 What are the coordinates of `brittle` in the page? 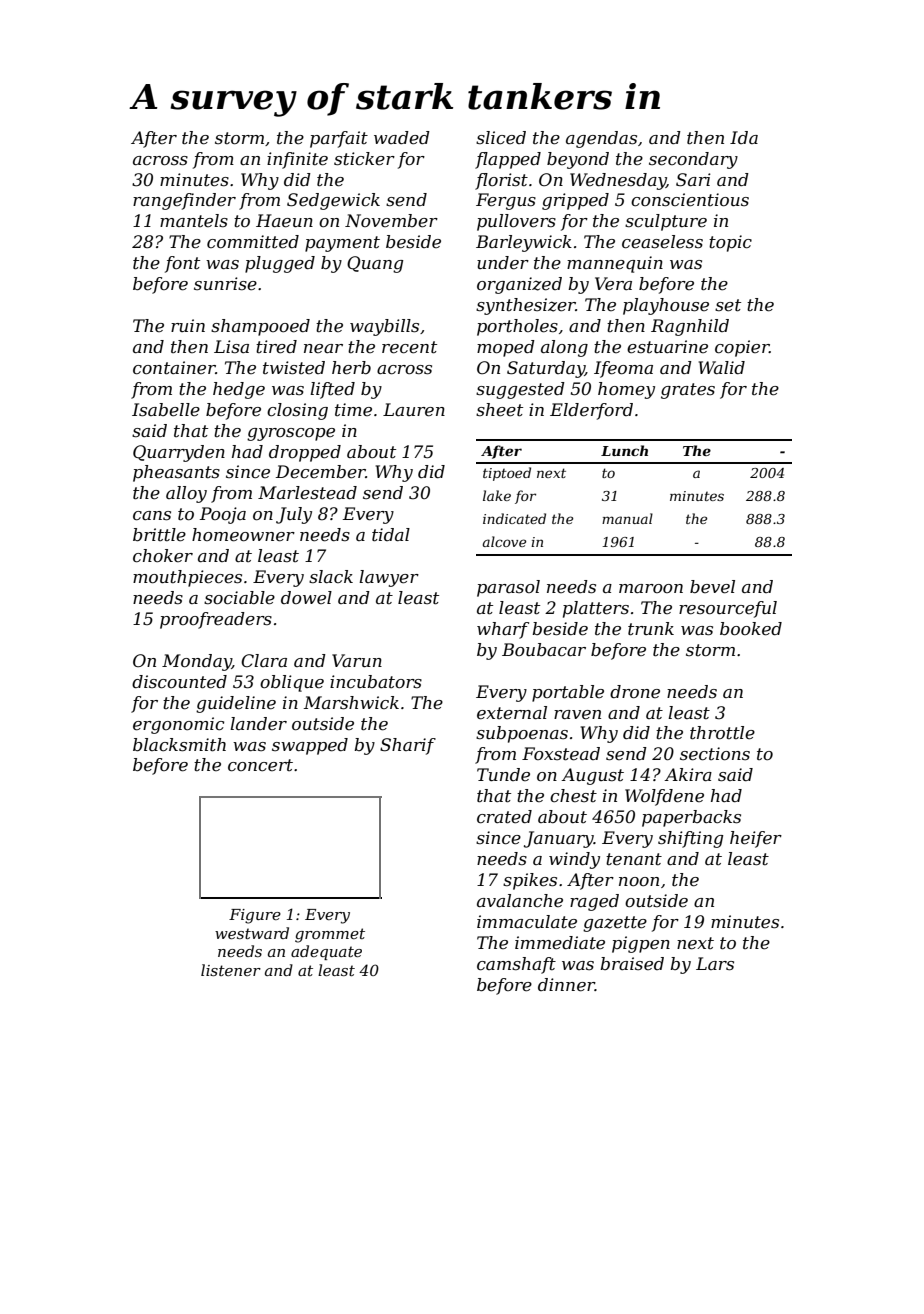 It's located at (159, 535).
